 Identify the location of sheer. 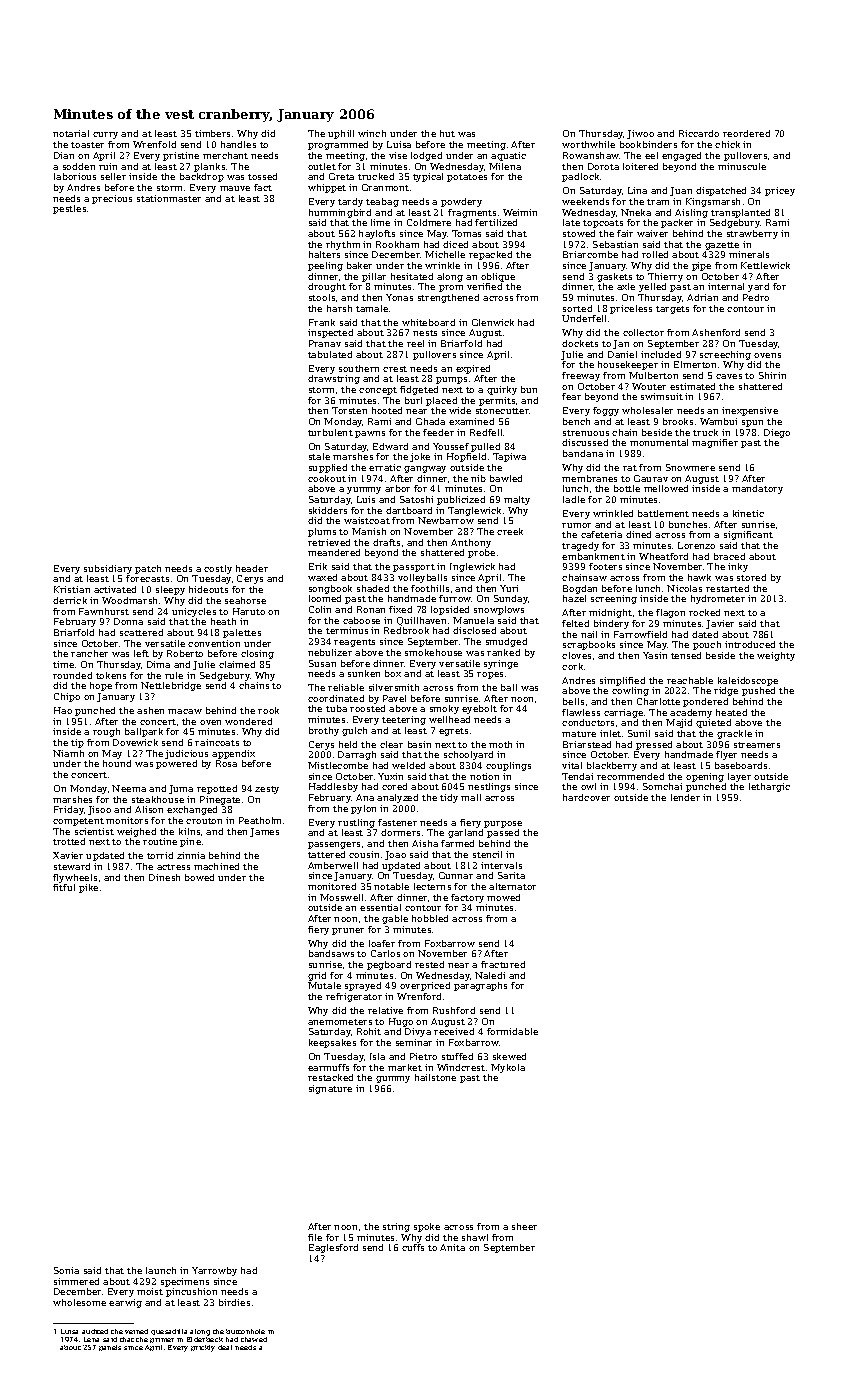
(524, 1226).
